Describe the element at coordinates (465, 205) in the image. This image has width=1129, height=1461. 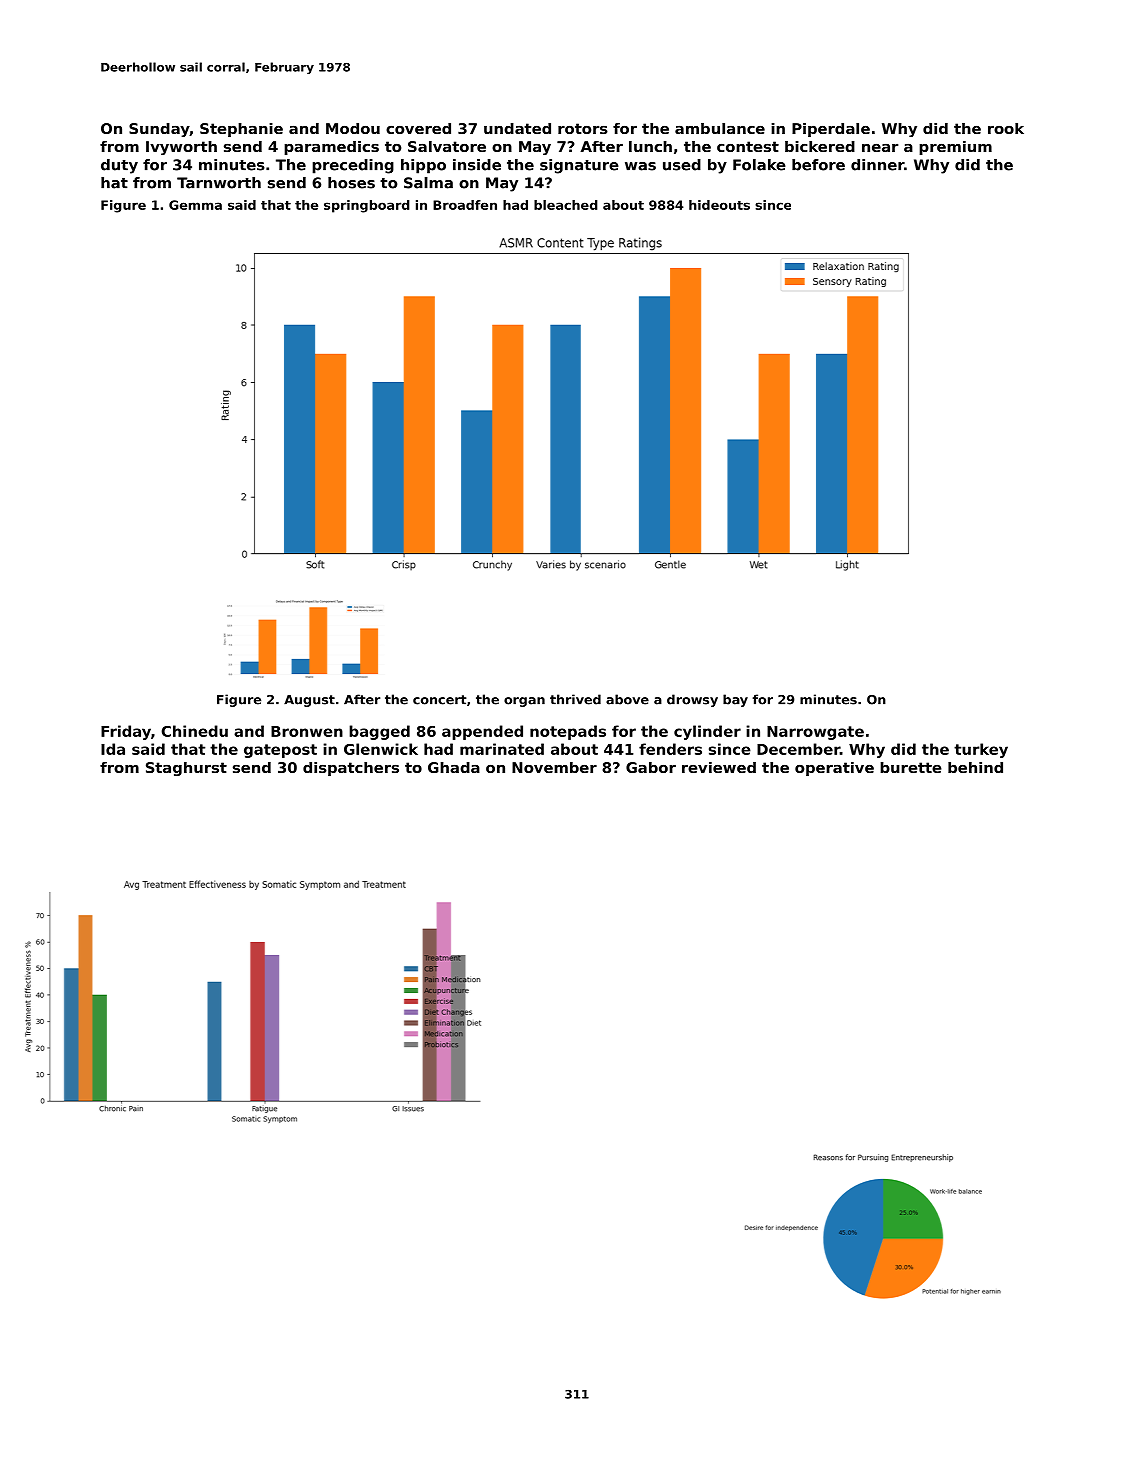
I see `Broadfen` at that location.
